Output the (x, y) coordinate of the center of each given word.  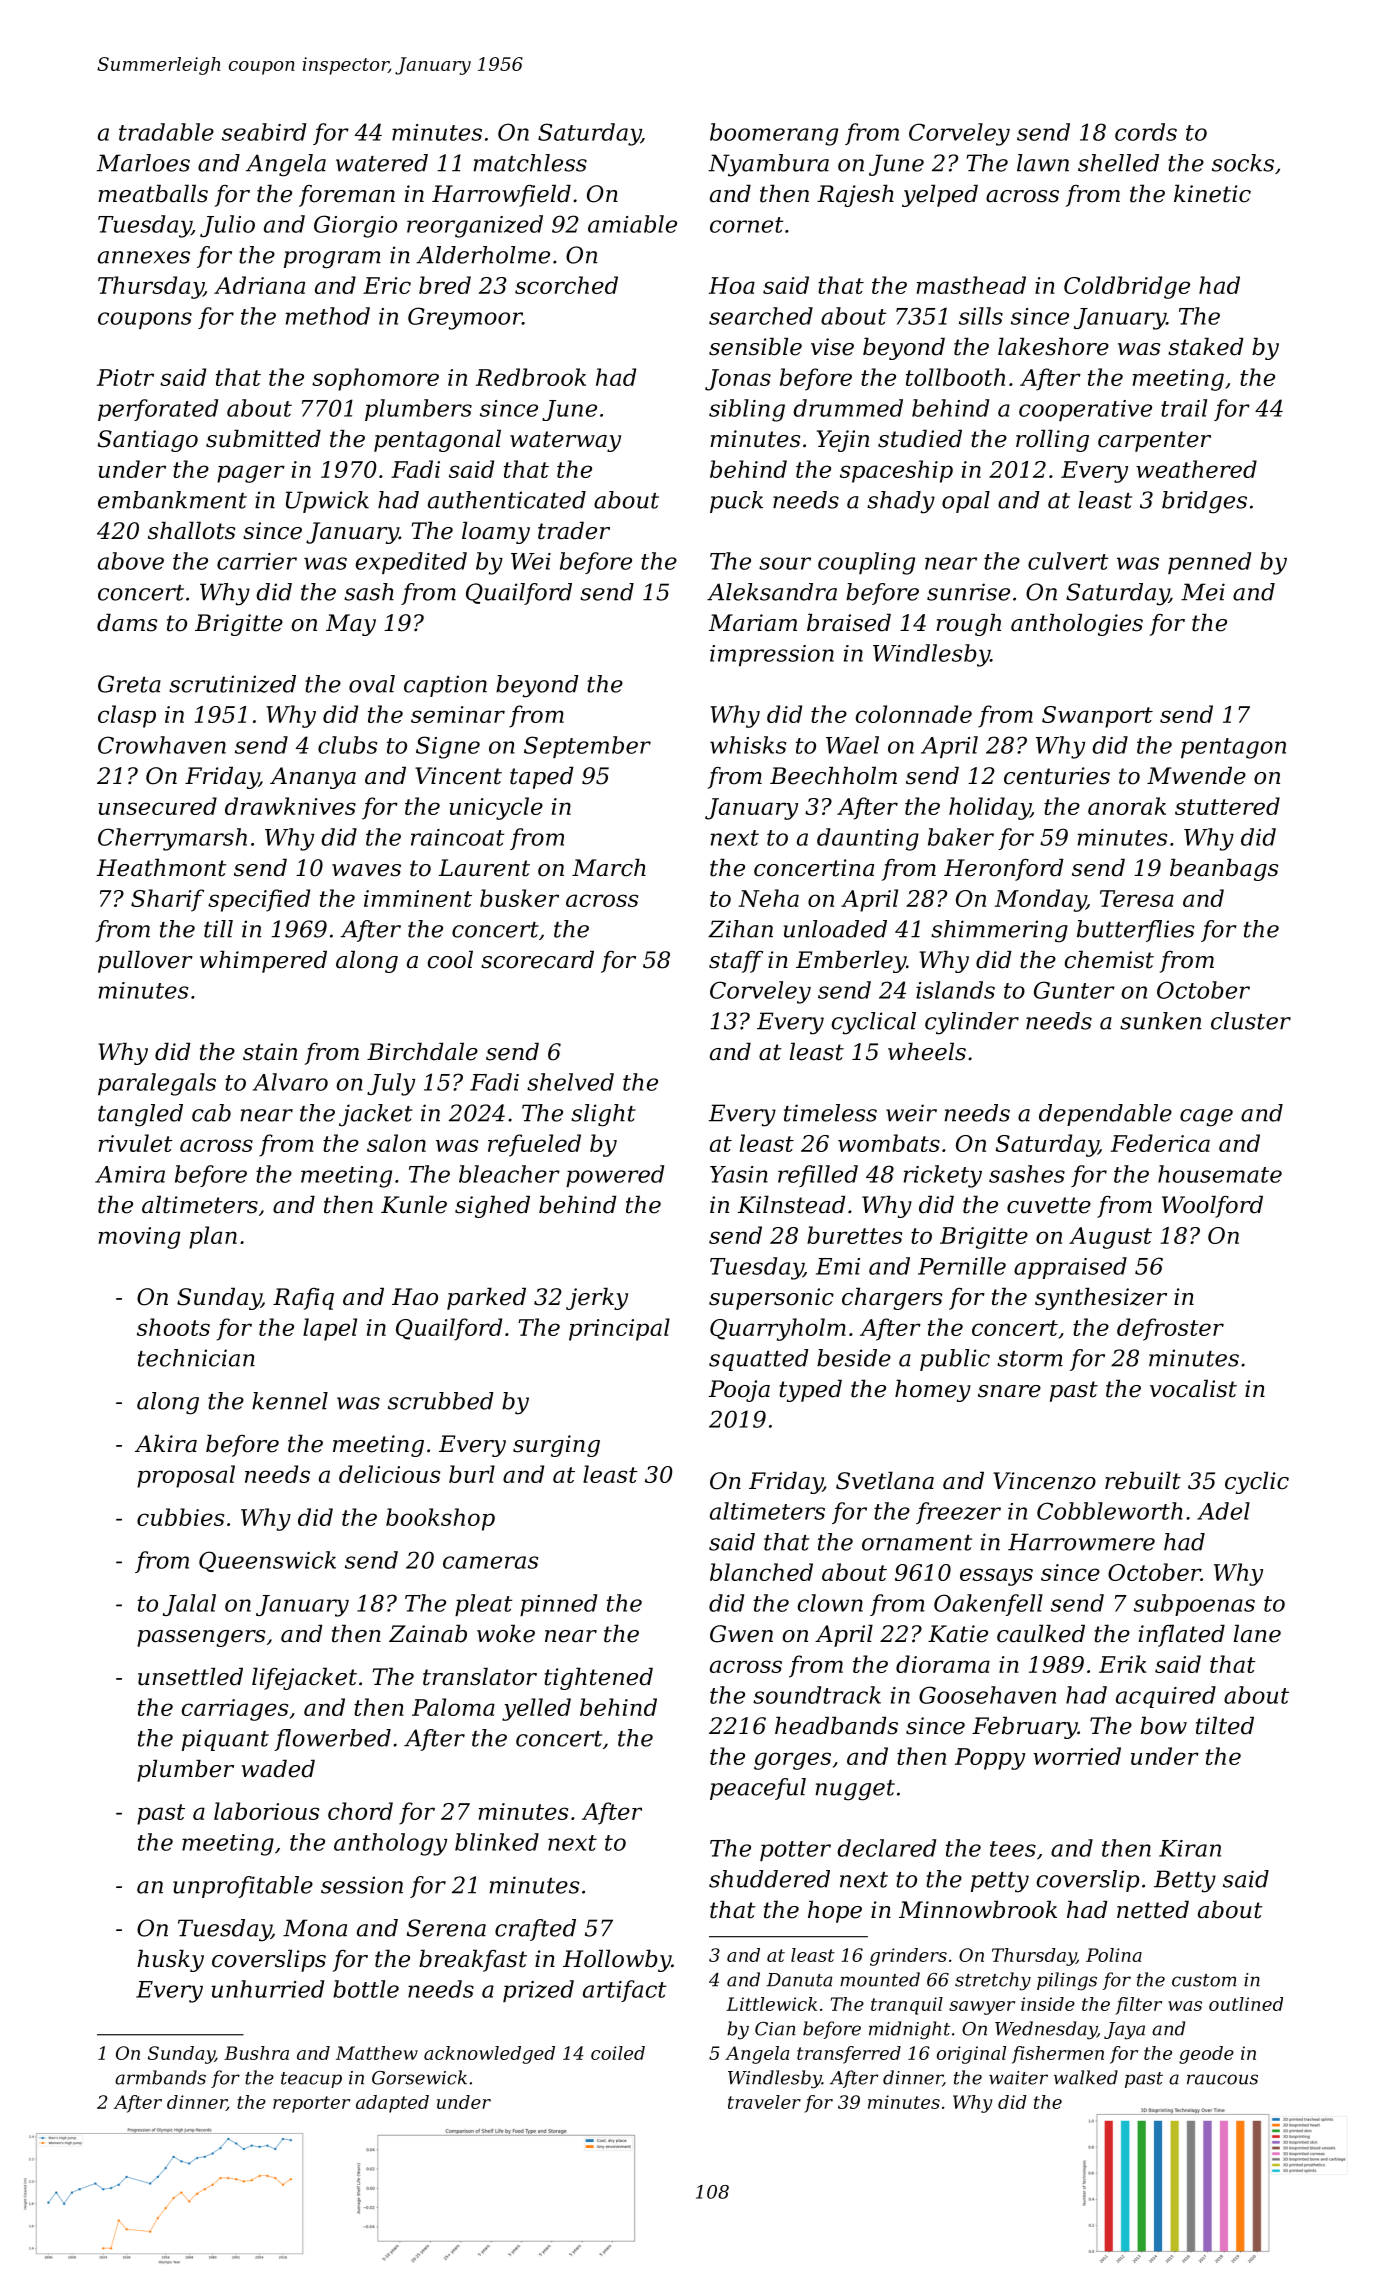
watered (382, 163)
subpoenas (1194, 1605)
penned (1209, 563)
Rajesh (855, 195)
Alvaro (290, 1082)
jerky (597, 1298)
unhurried (267, 1989)
